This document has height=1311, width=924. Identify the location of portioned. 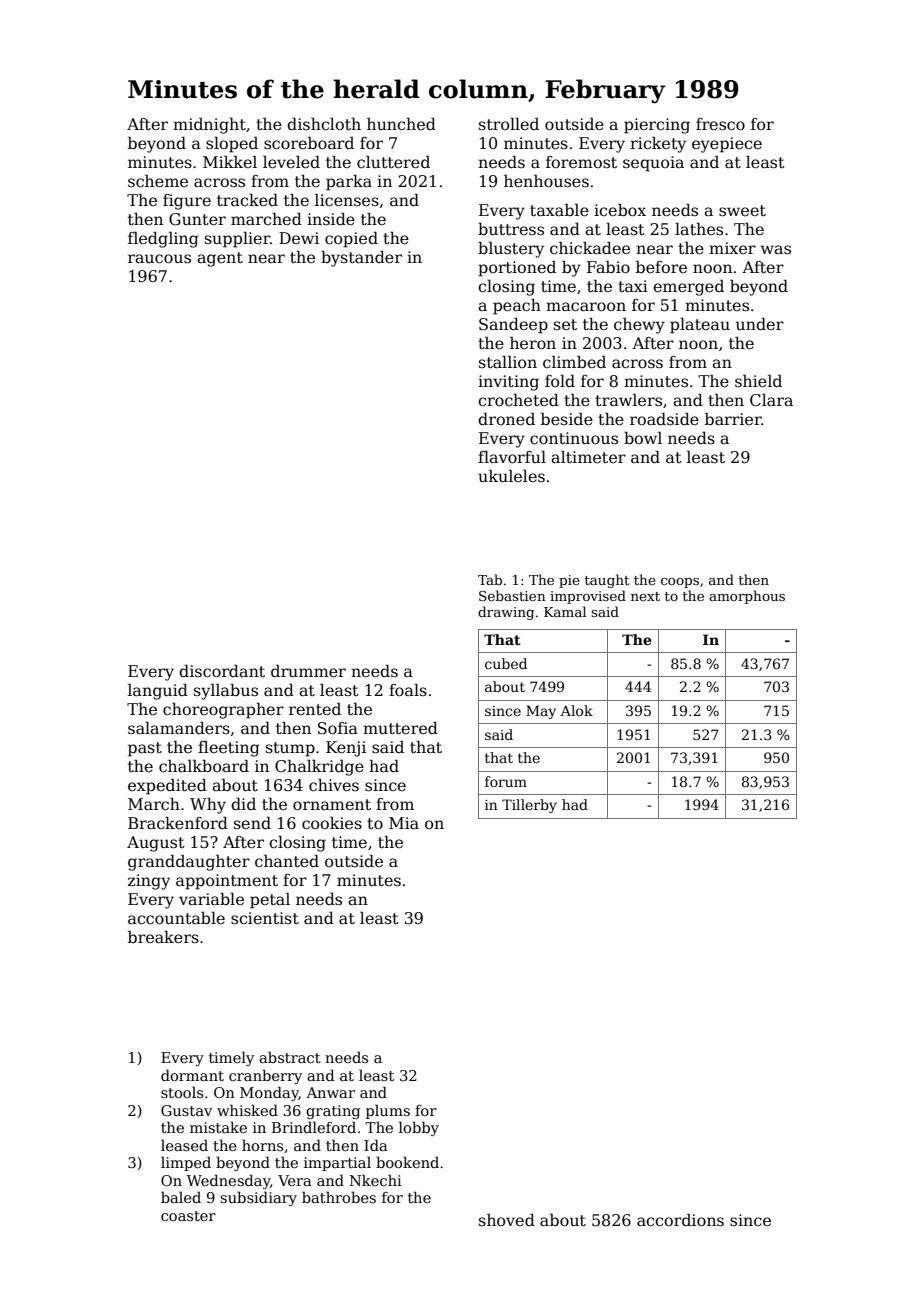
(517, 268).
